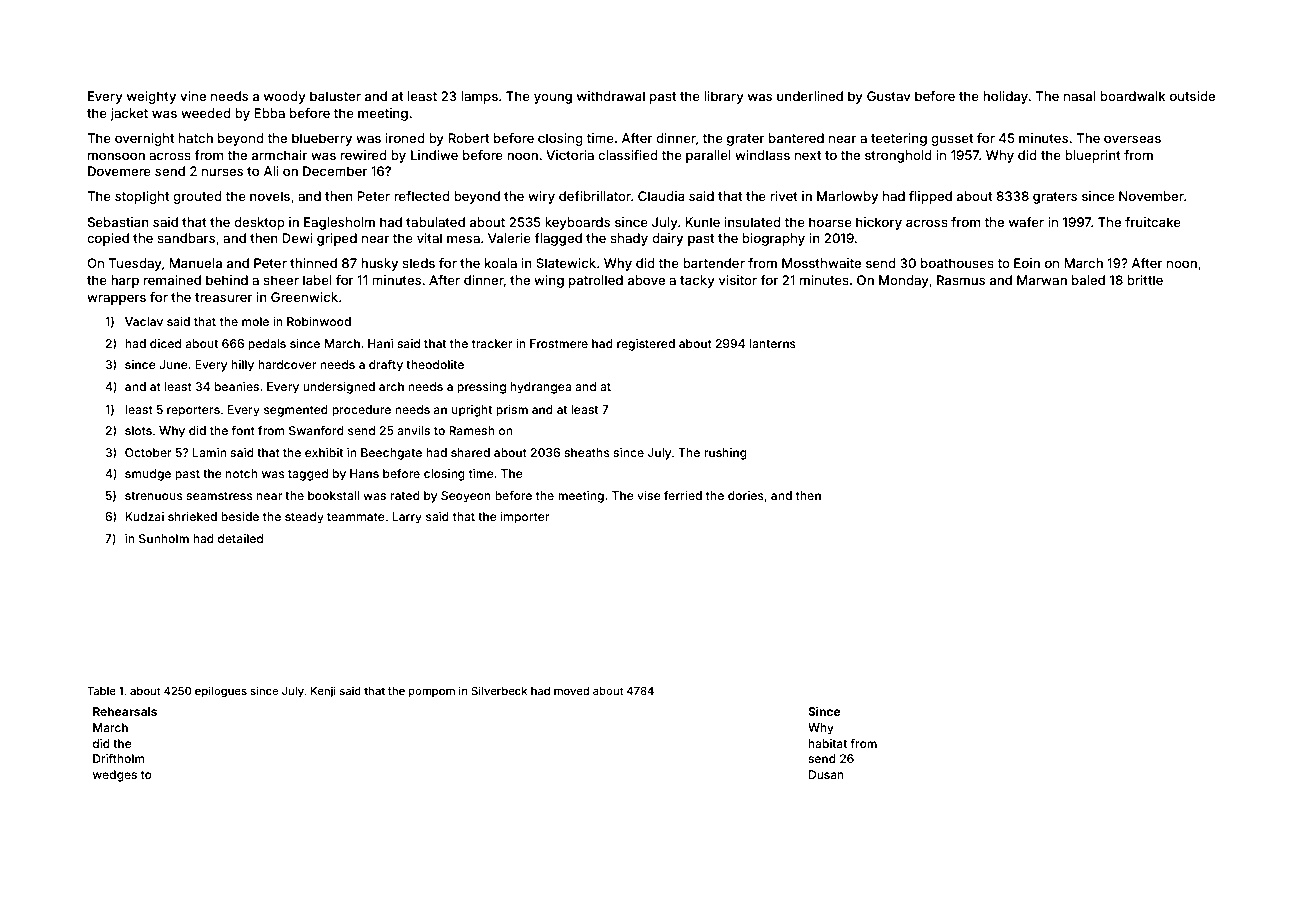  Describe the element at coordinates (164, 538) in the screenshot. I see `Sunholm` at that location.
